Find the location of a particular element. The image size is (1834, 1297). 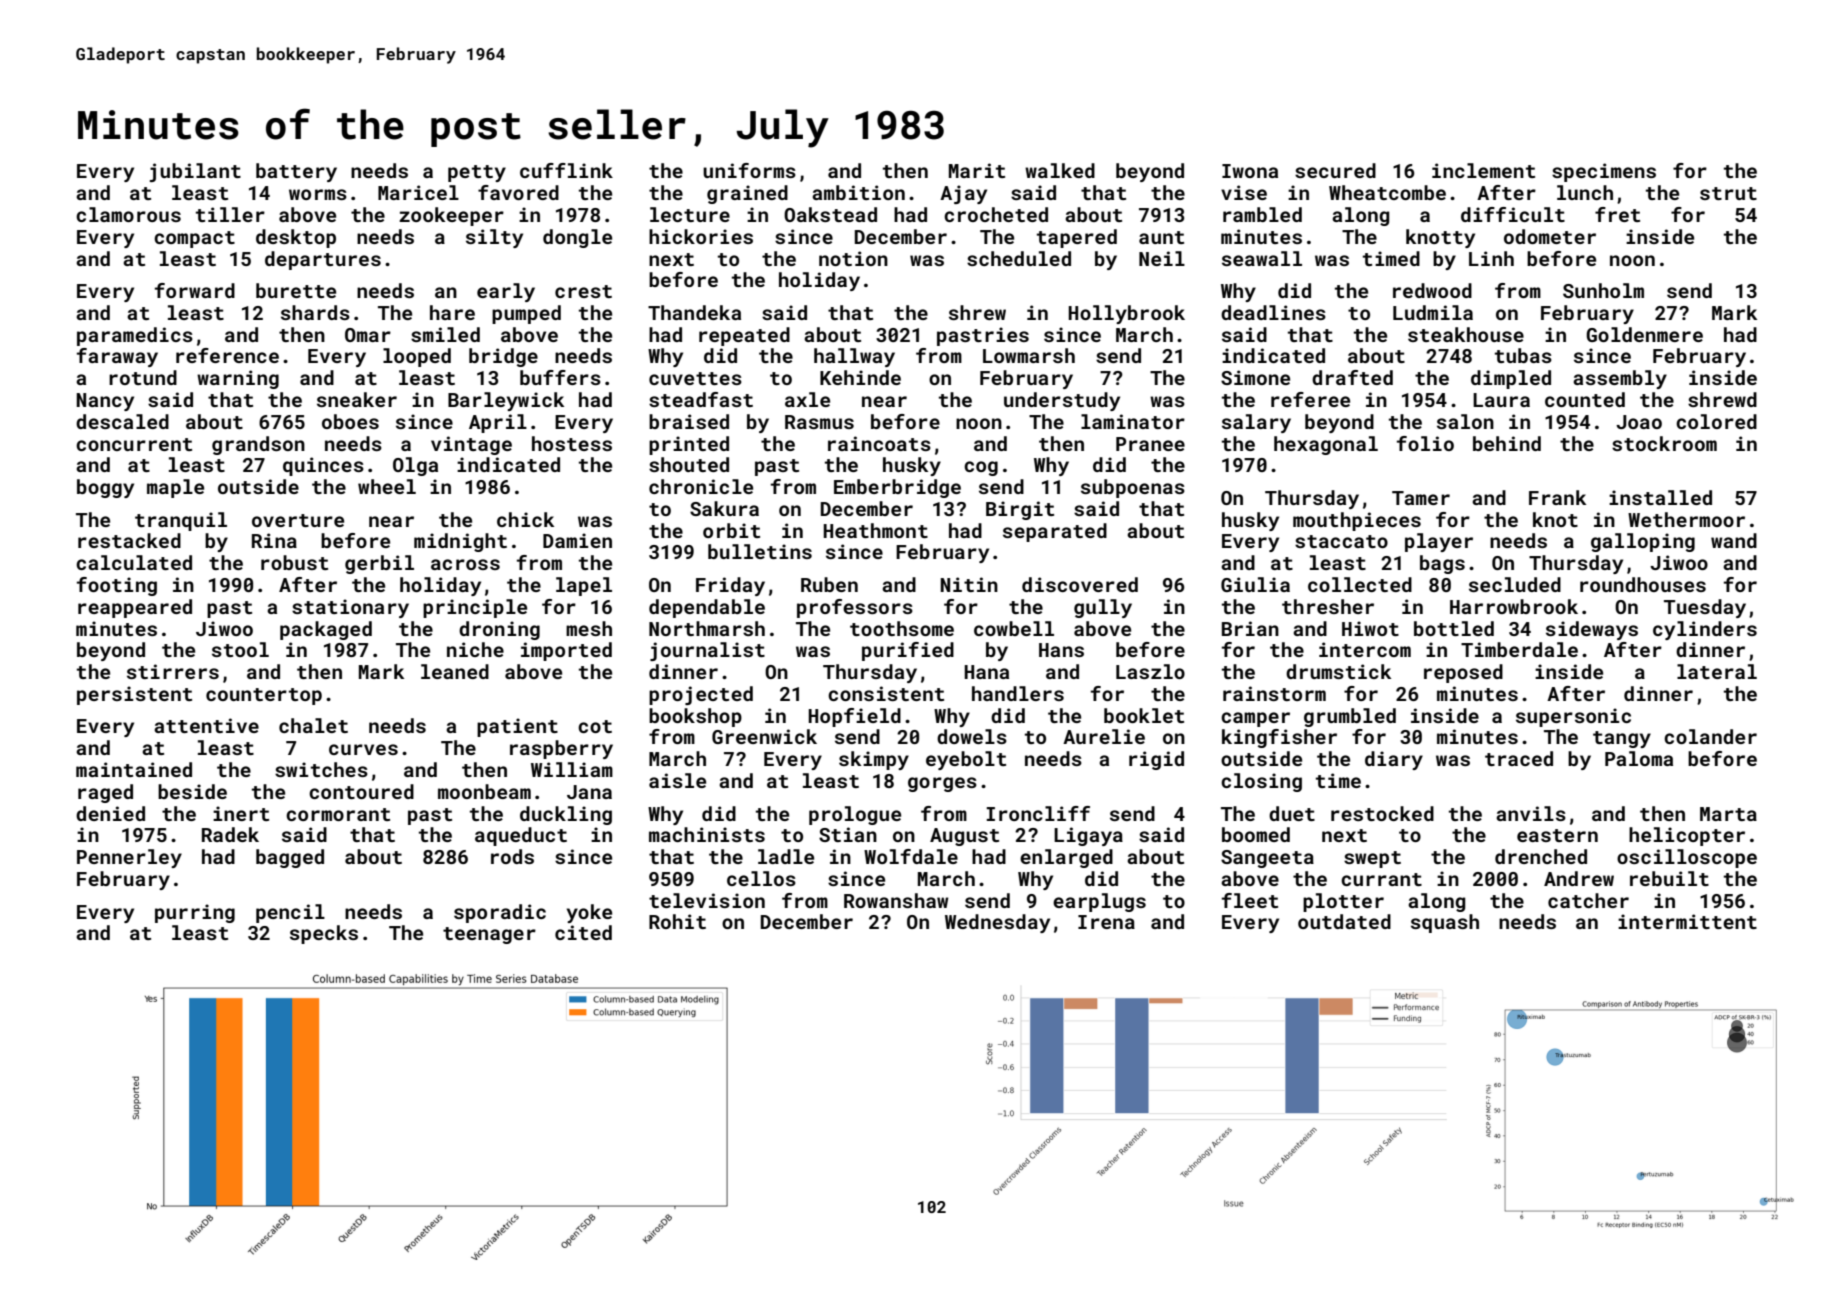

specimens is located at coordinates (1604, 172).
